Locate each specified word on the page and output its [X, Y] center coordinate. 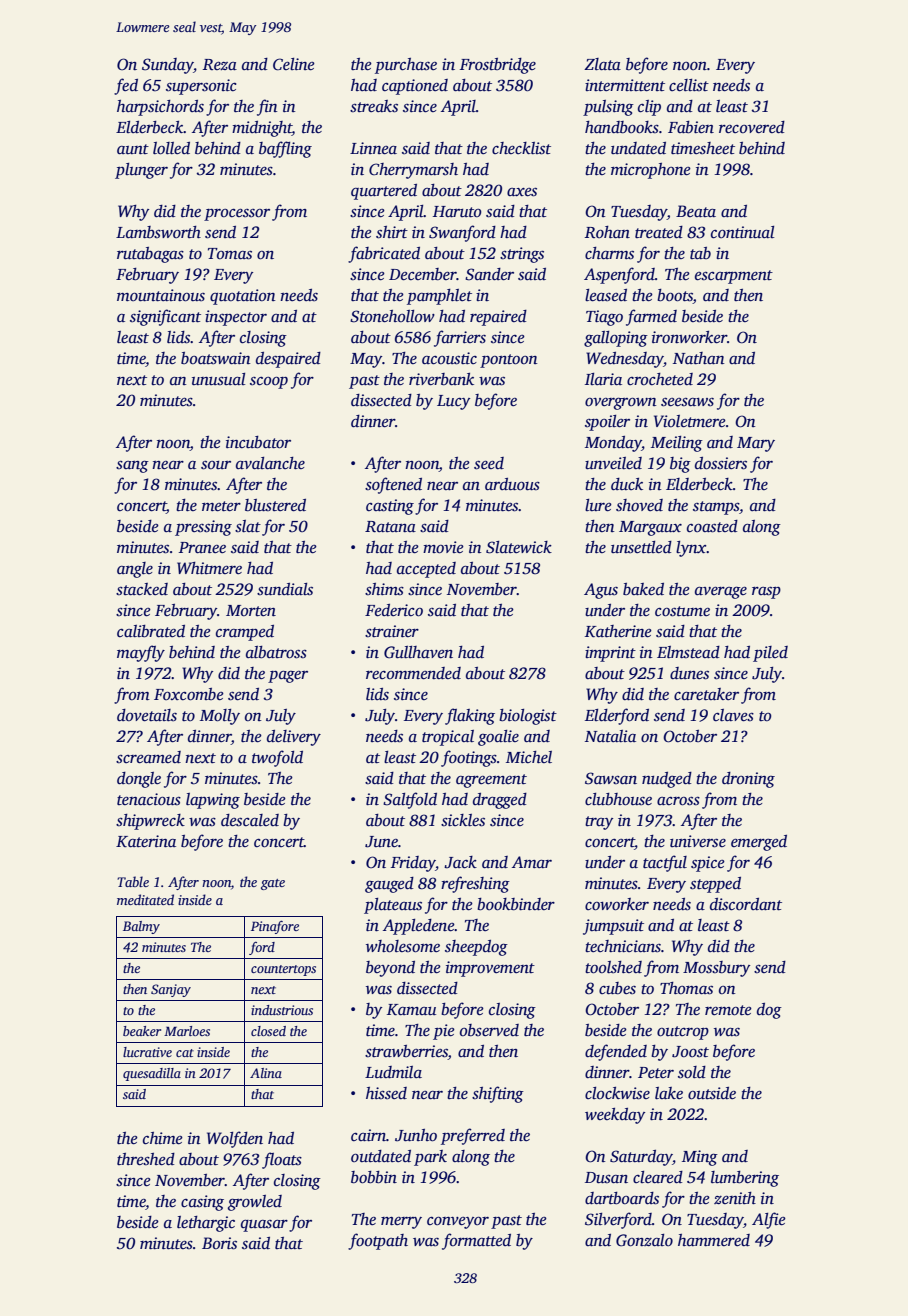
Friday [413, 864]
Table [133, 881]
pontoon [509, 361]
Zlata [602, 64]
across [678, 801]
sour [216, 465]
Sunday [167, 66]
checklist [521, 148]
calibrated [151, 631]
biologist [528, 717]
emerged [759, 843]
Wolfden [235, 1139]
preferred [473, 1136]
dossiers [721, 463]
